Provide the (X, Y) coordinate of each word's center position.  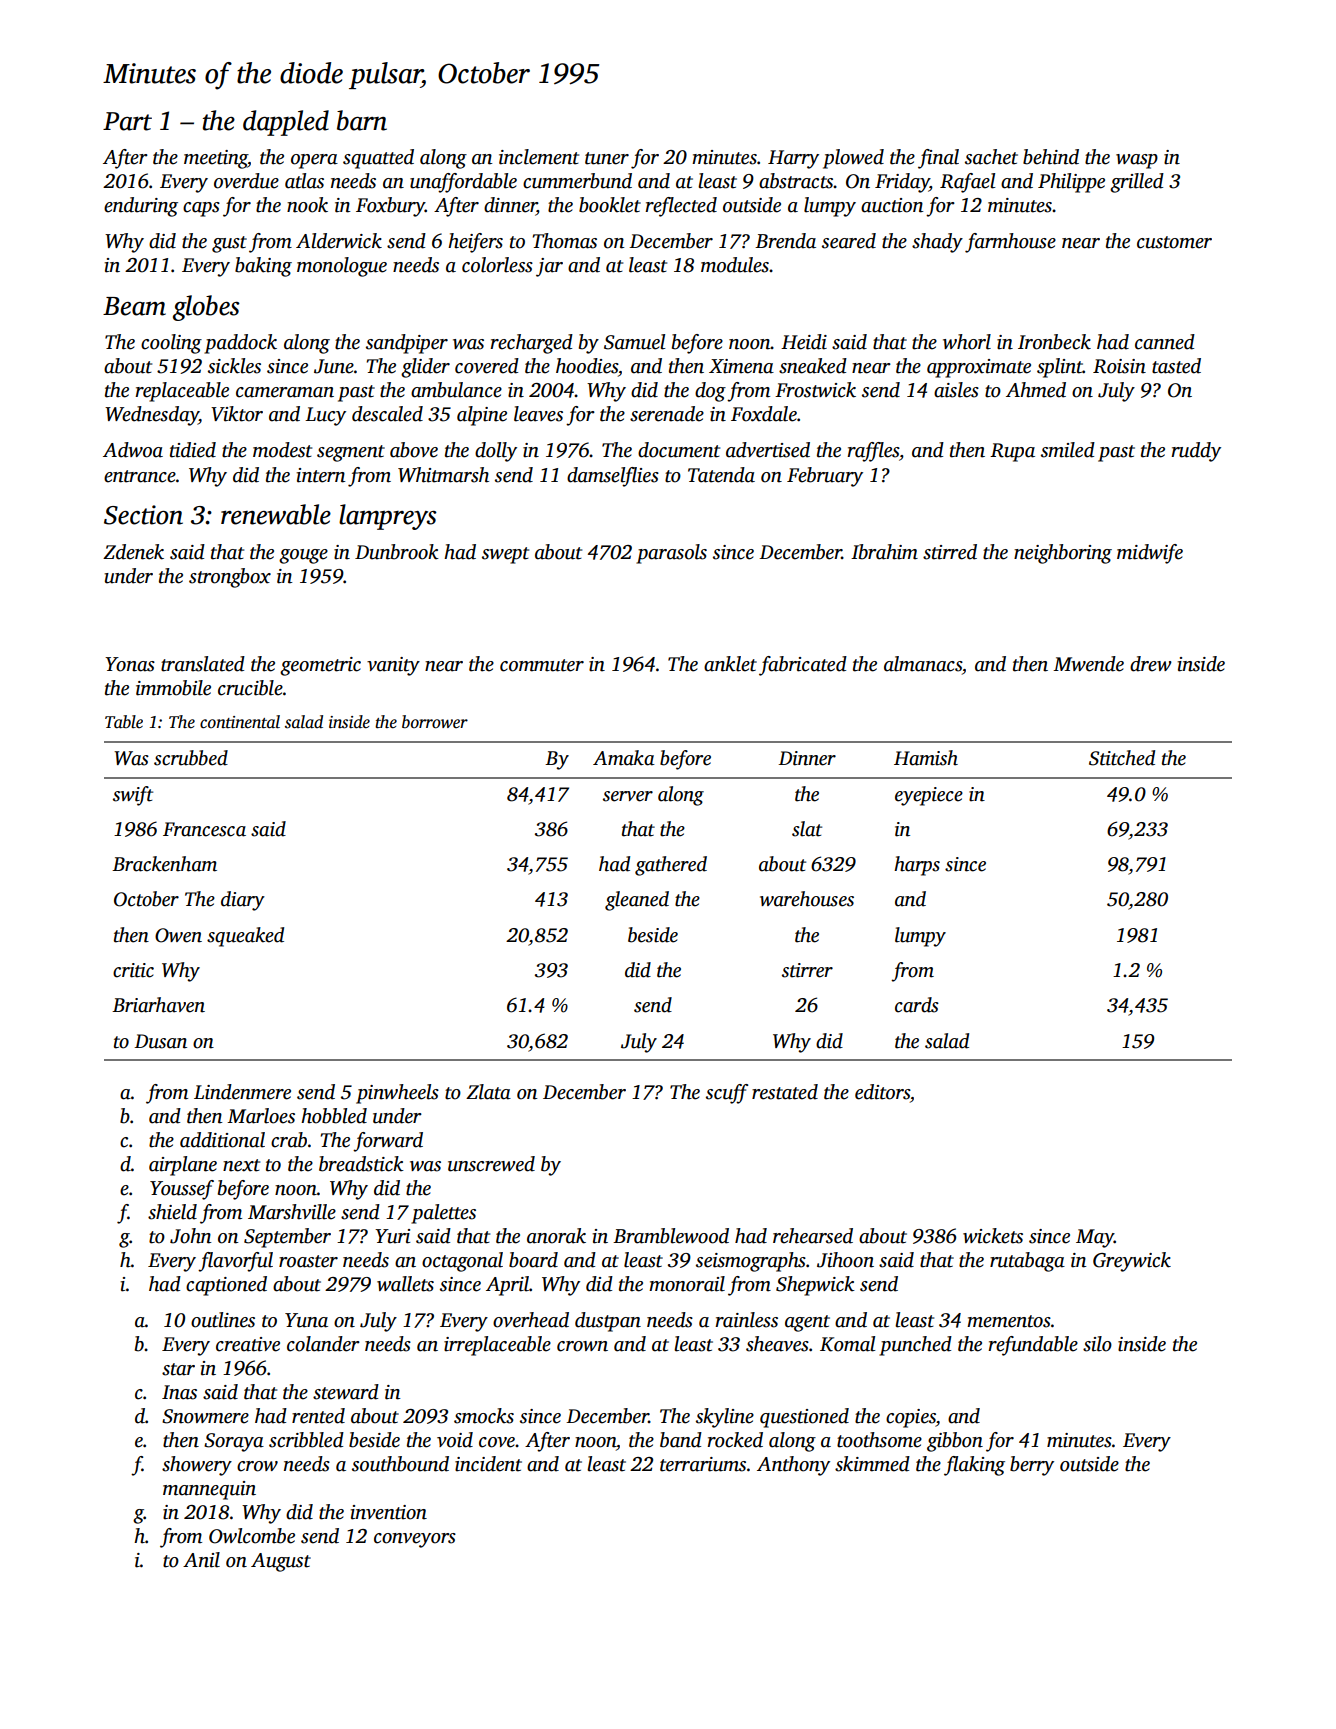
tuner (607, 158)
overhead (531, 1320)
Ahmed (1036, 390)
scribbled (306, 1440)
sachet (991, 157)
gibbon (955, 1442)
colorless (497, 265)
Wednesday (152, 416)
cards (917, 1005)
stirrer (807, 970)
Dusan (160, 1041)
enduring (141, 207)
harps (917, 866)
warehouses (807, 899)
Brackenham (164, 864)
